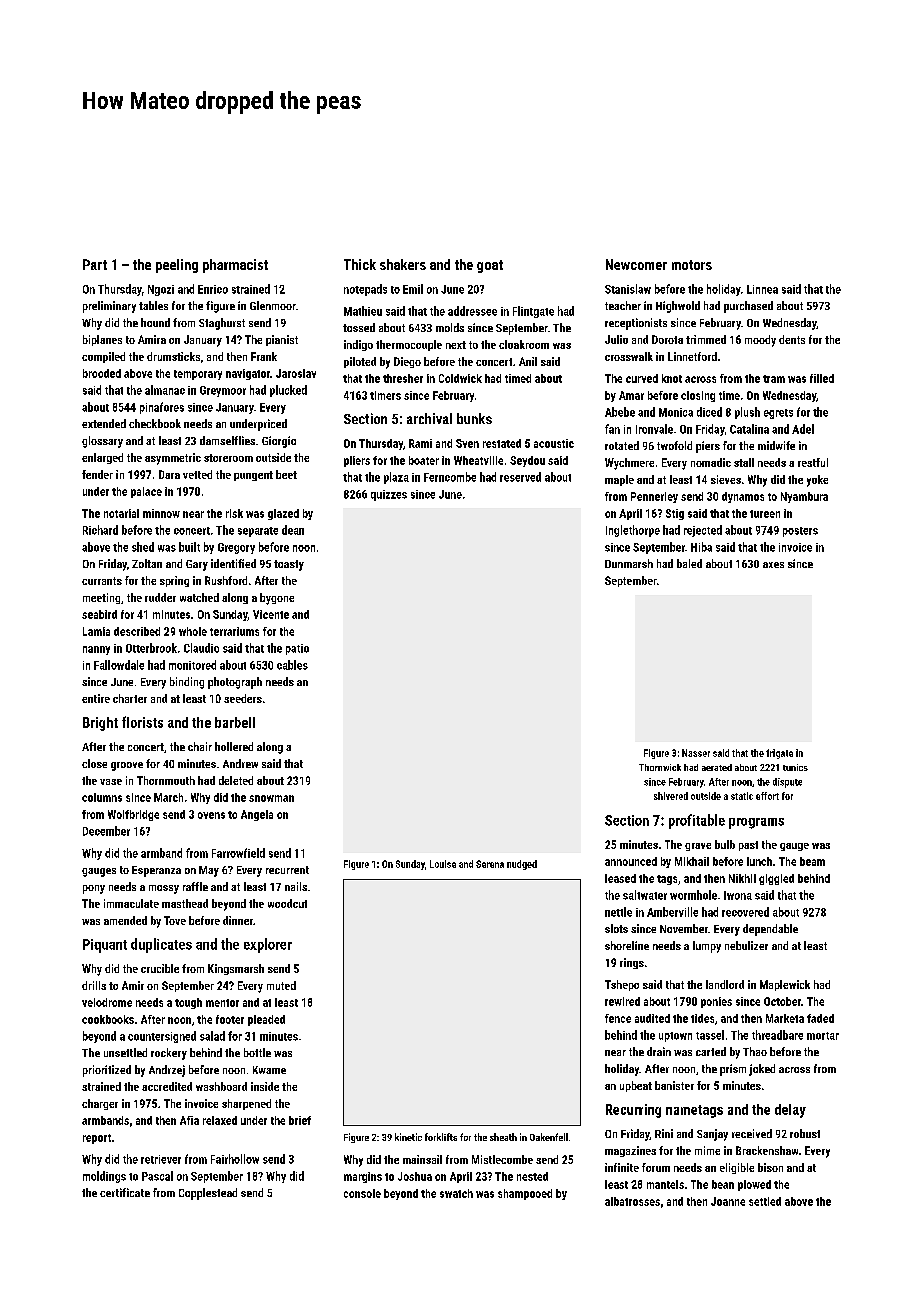 The height and width of the page is (1308, 924). Describe the element at coordinates (762, 289) in the page. I see `Linnea` at that location.
